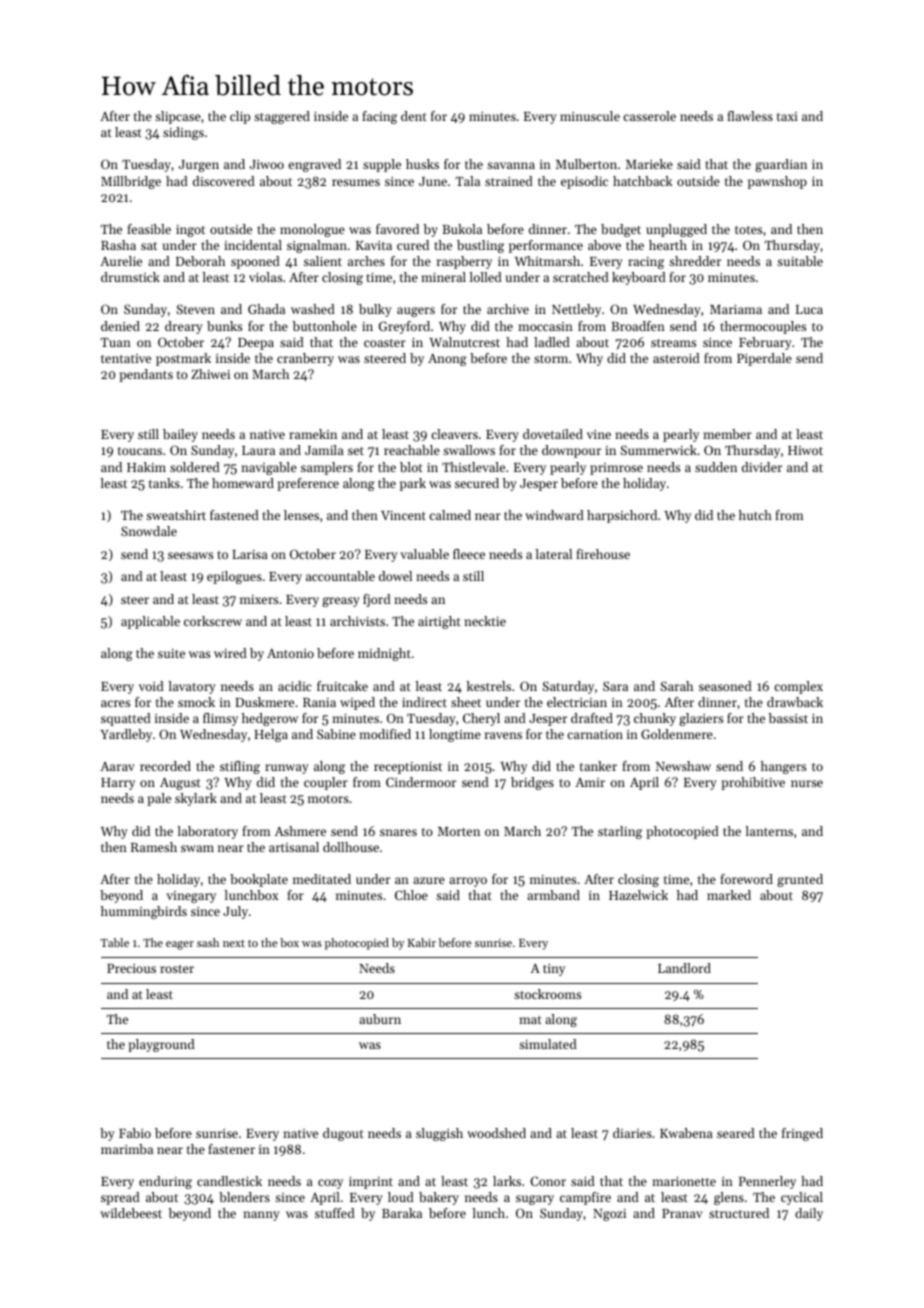  What do you see at coordinates (240, 117) in the page?
I see `clip` at bounding box center [240, 117].
